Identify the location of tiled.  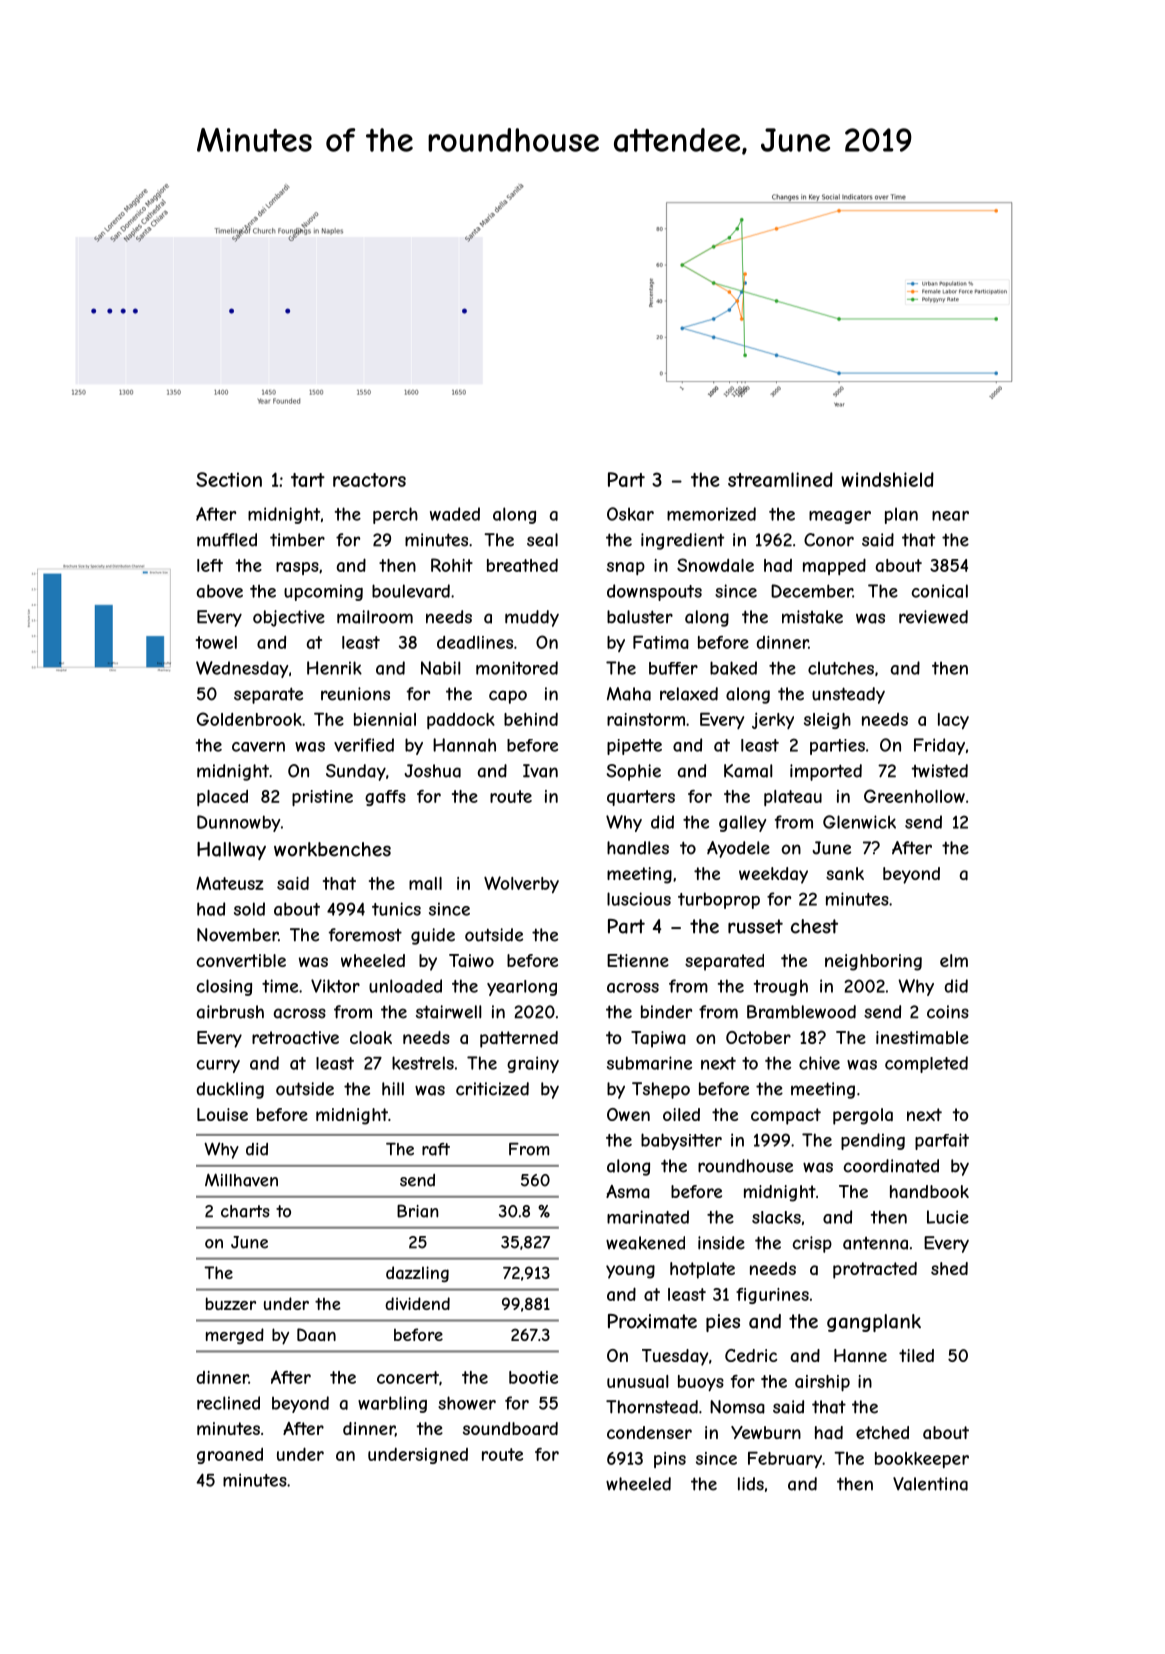
(916, 1355).
